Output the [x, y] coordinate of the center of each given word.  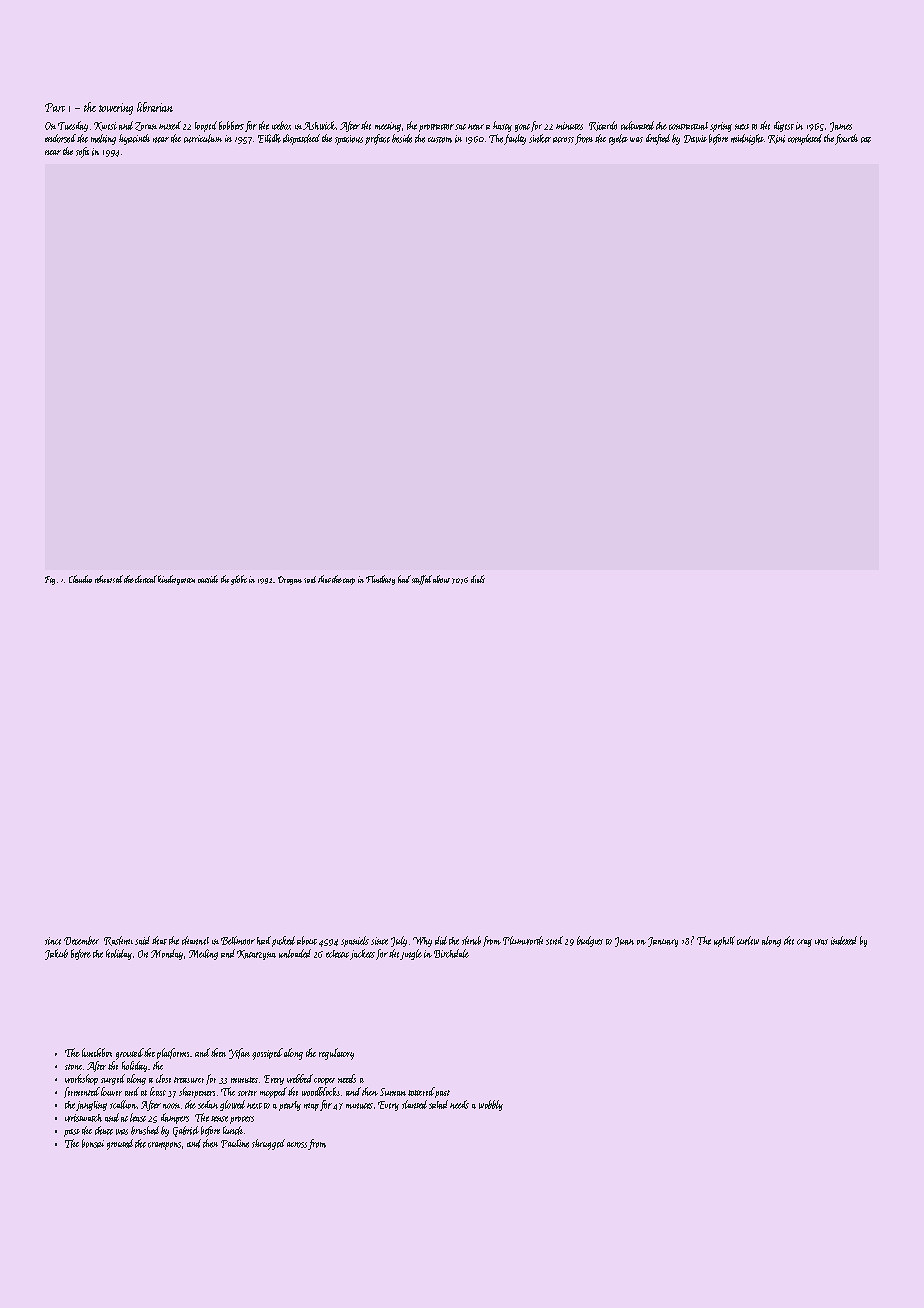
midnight [747, 139]
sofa [82, 152]
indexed [844, 940]
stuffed [422, 580]
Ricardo [603, 126]
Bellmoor [238, 940]
